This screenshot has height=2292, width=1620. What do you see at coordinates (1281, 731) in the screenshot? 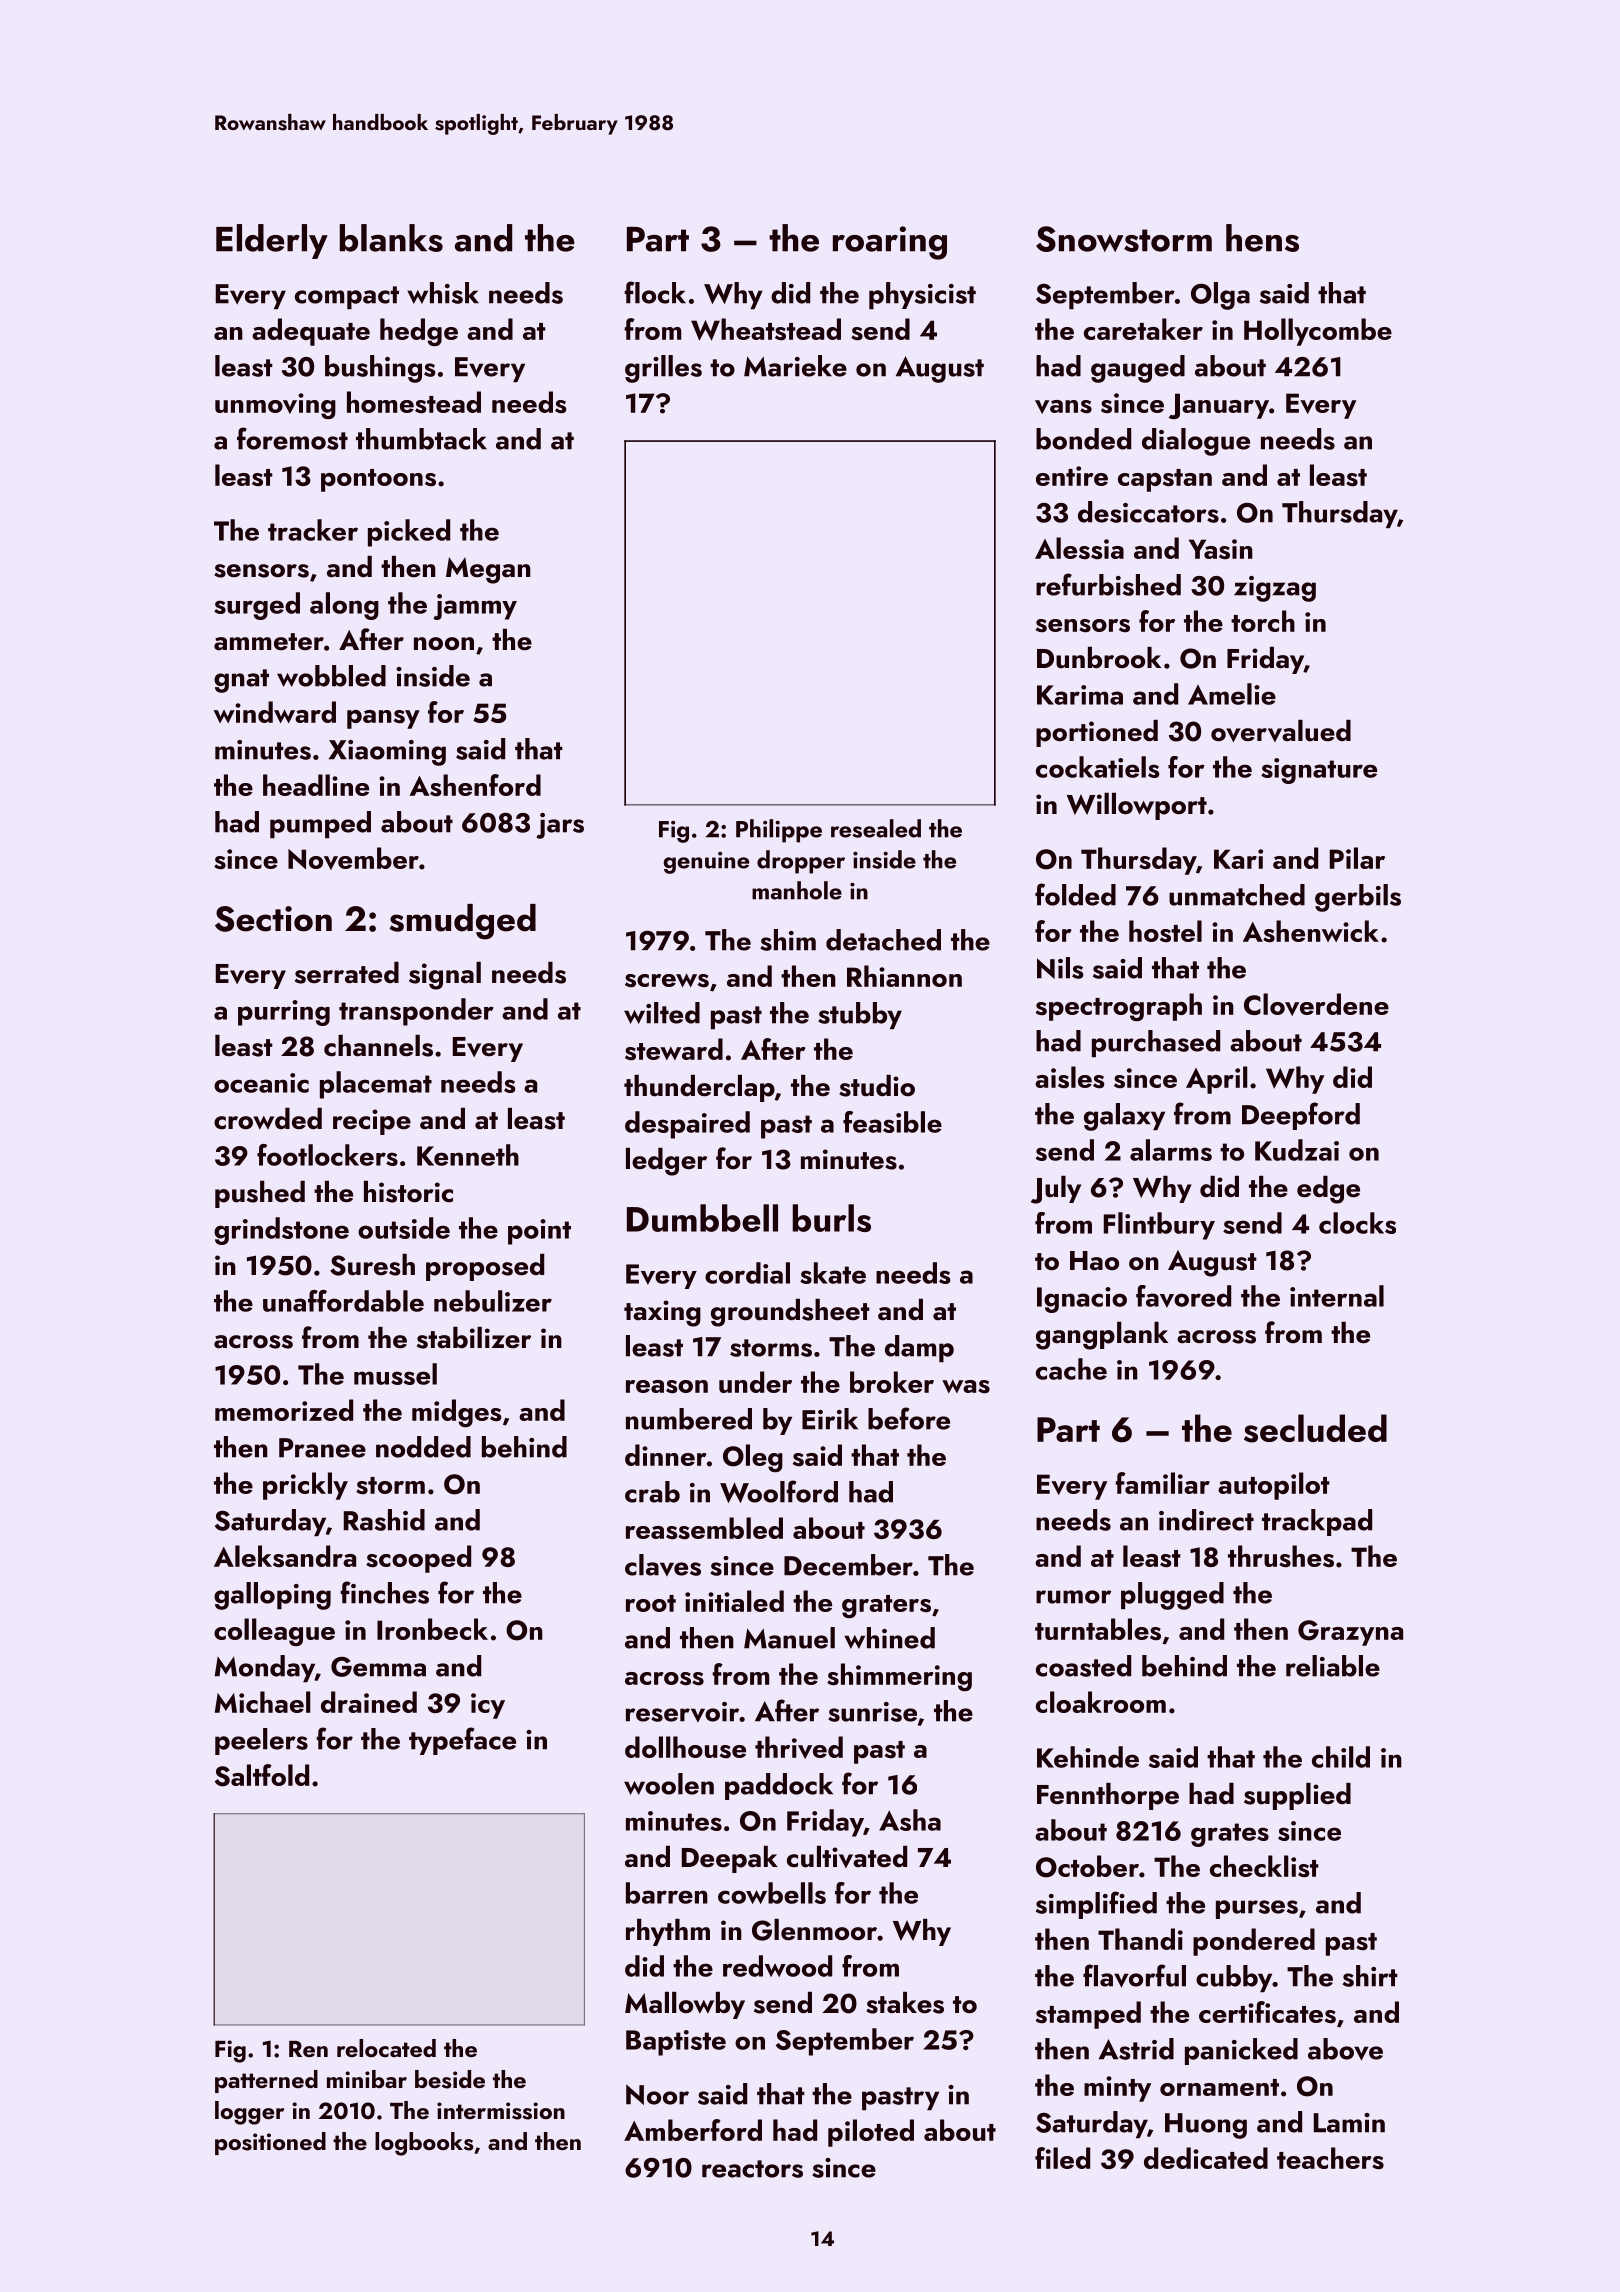
I see `overvalued` at bounding box center [1281, 731].
